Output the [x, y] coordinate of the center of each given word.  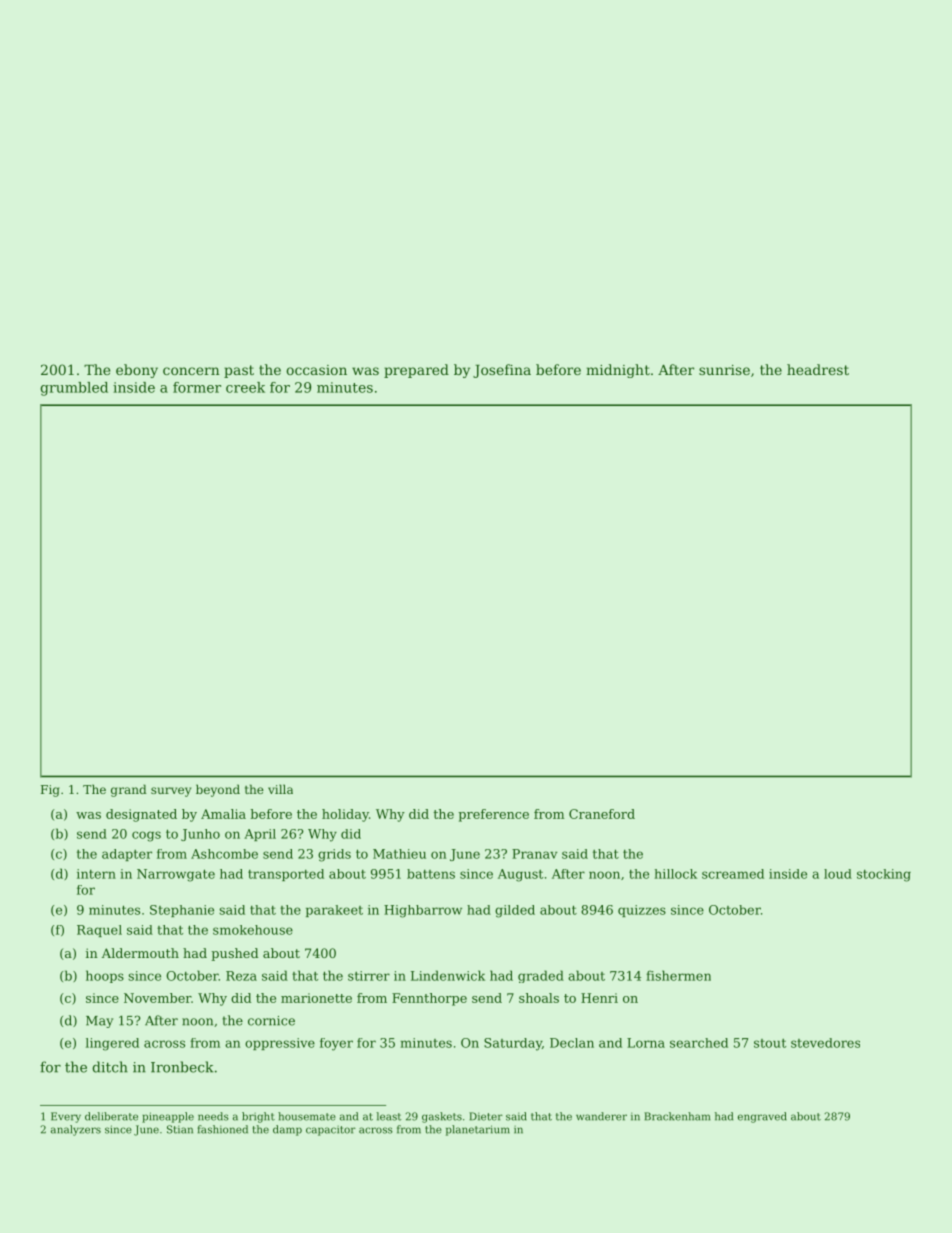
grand [129, 790]
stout [770, 1043]
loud [838, 874]
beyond [218, 790]
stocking [884, 875]
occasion [316, 370]
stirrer [369, 976]
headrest [818, 369]
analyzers [76, 1130]
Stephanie [182, 911]
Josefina [502, 371]
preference [493, 815]
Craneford [602, 814]
